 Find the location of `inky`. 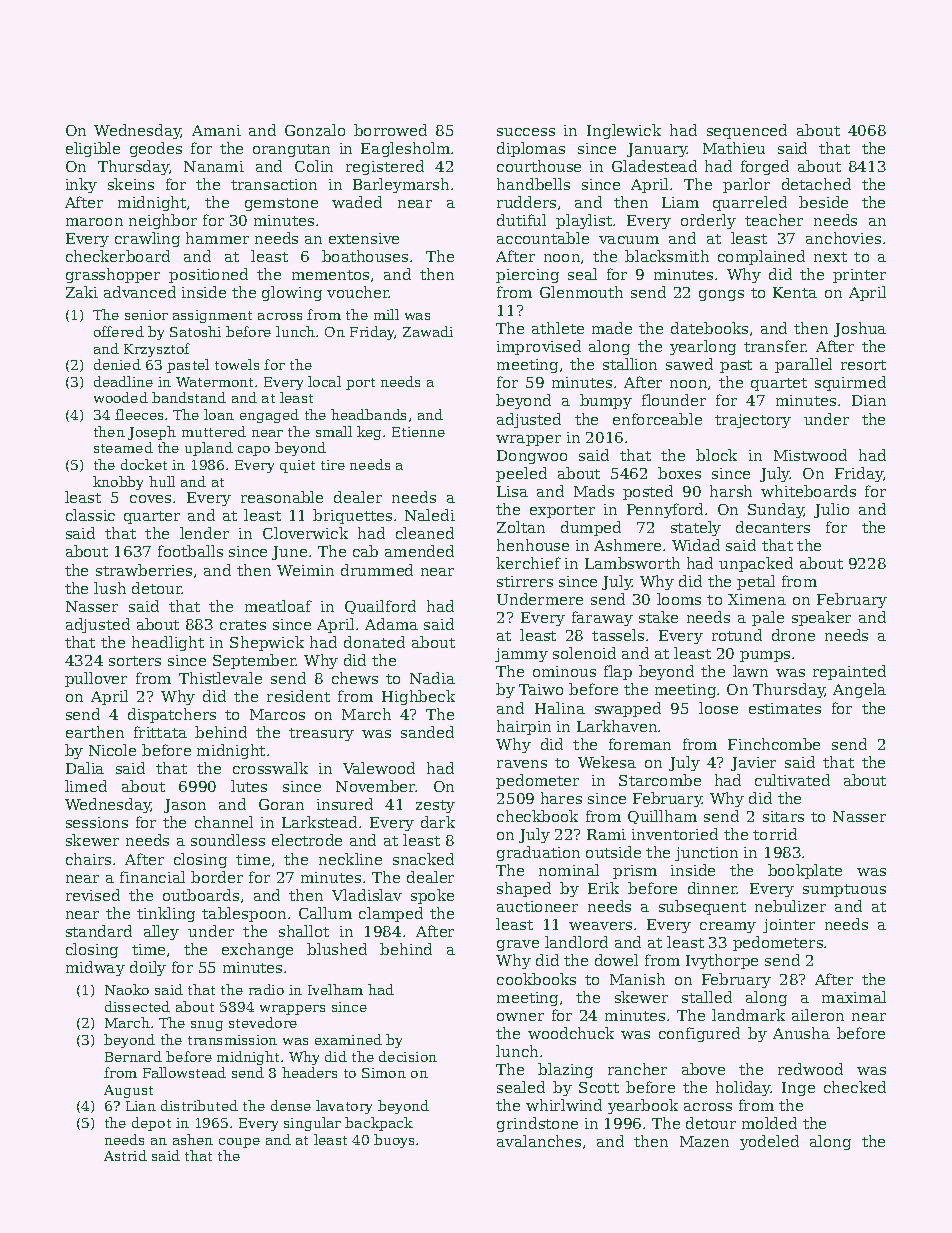

inky is located at coordinates (81, 185).
